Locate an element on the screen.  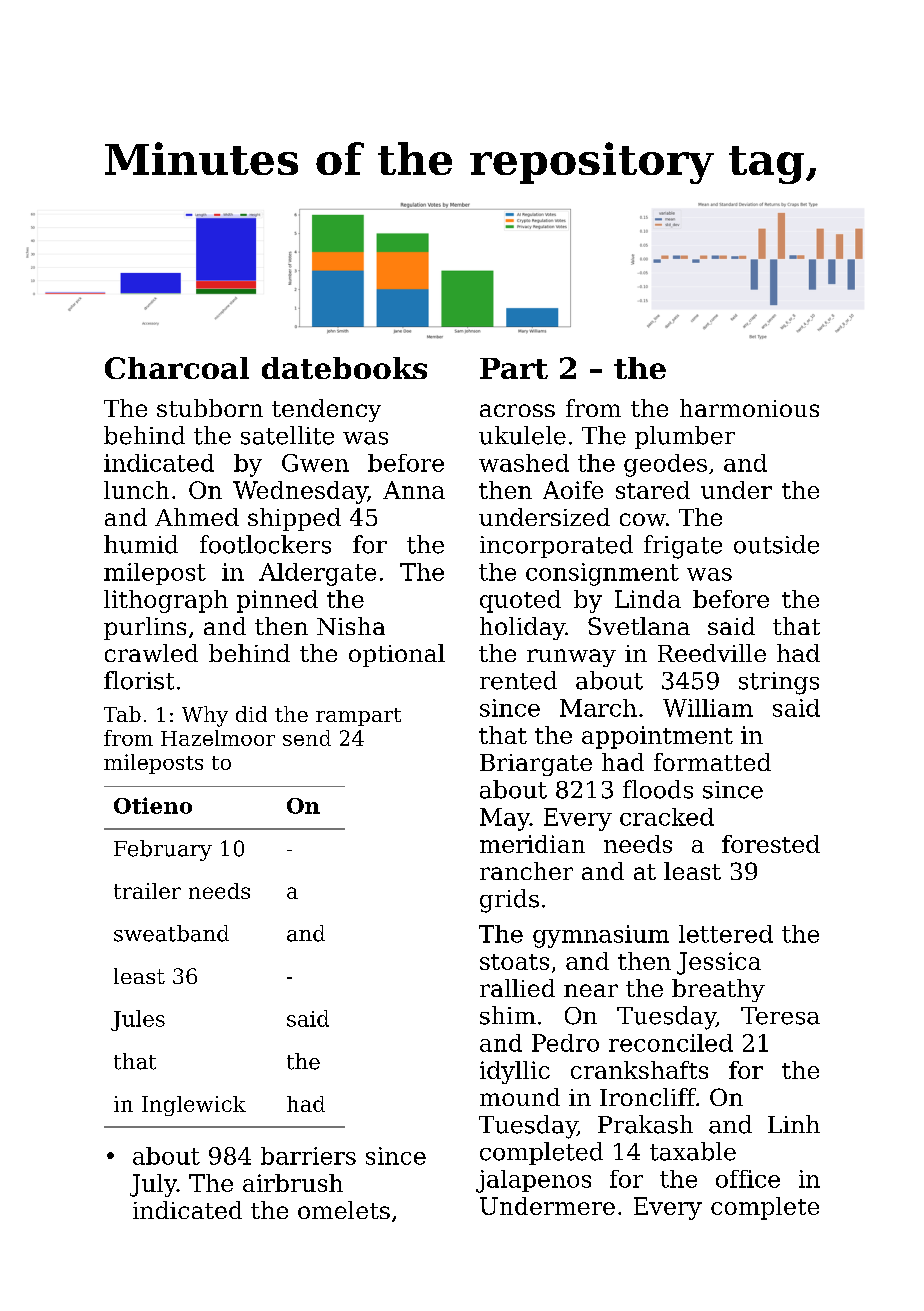
Charcoal is located at coordinates (177, 368).
